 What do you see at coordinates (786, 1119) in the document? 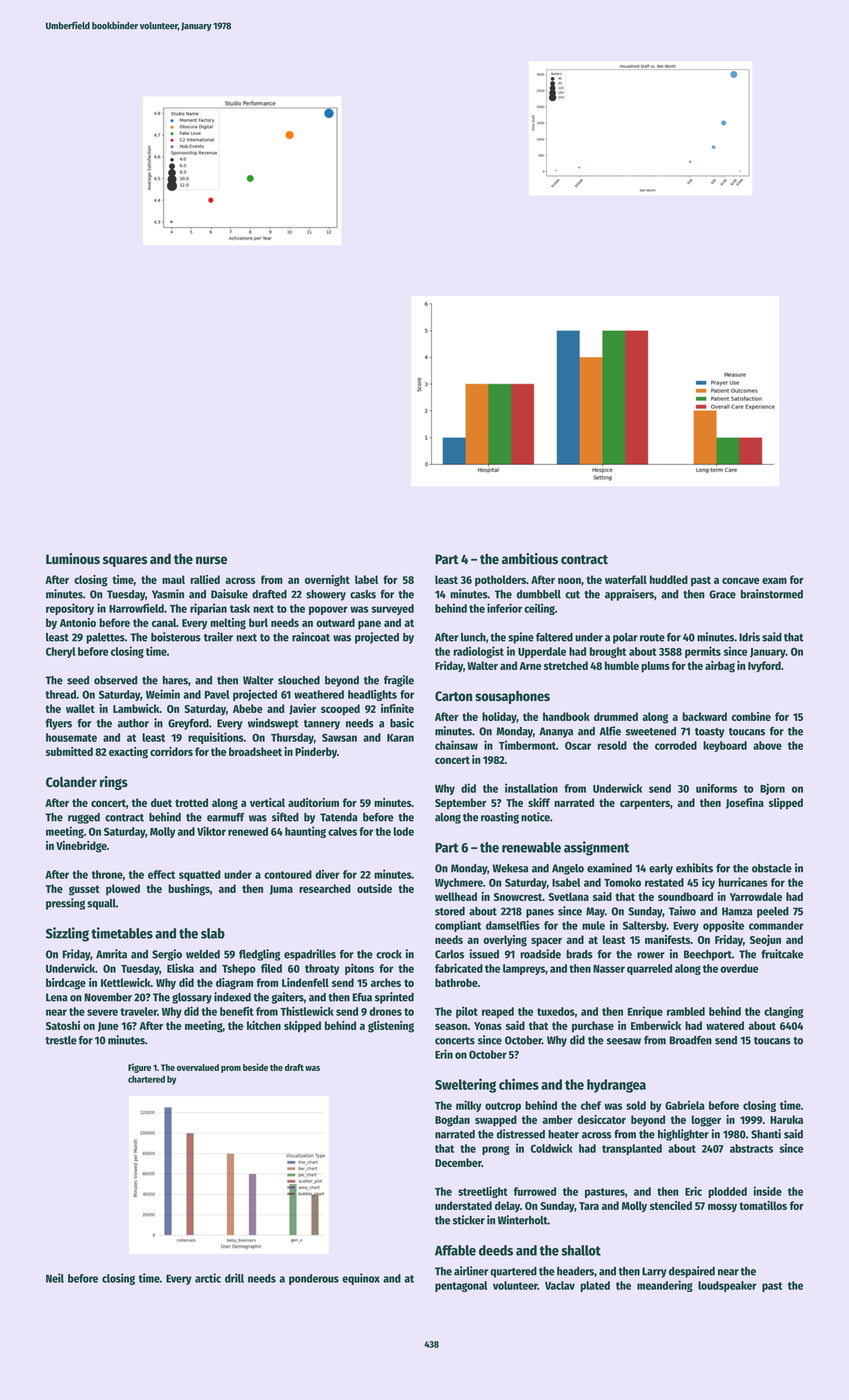
I see `Haruka` at bounding box center [786, 1119].
